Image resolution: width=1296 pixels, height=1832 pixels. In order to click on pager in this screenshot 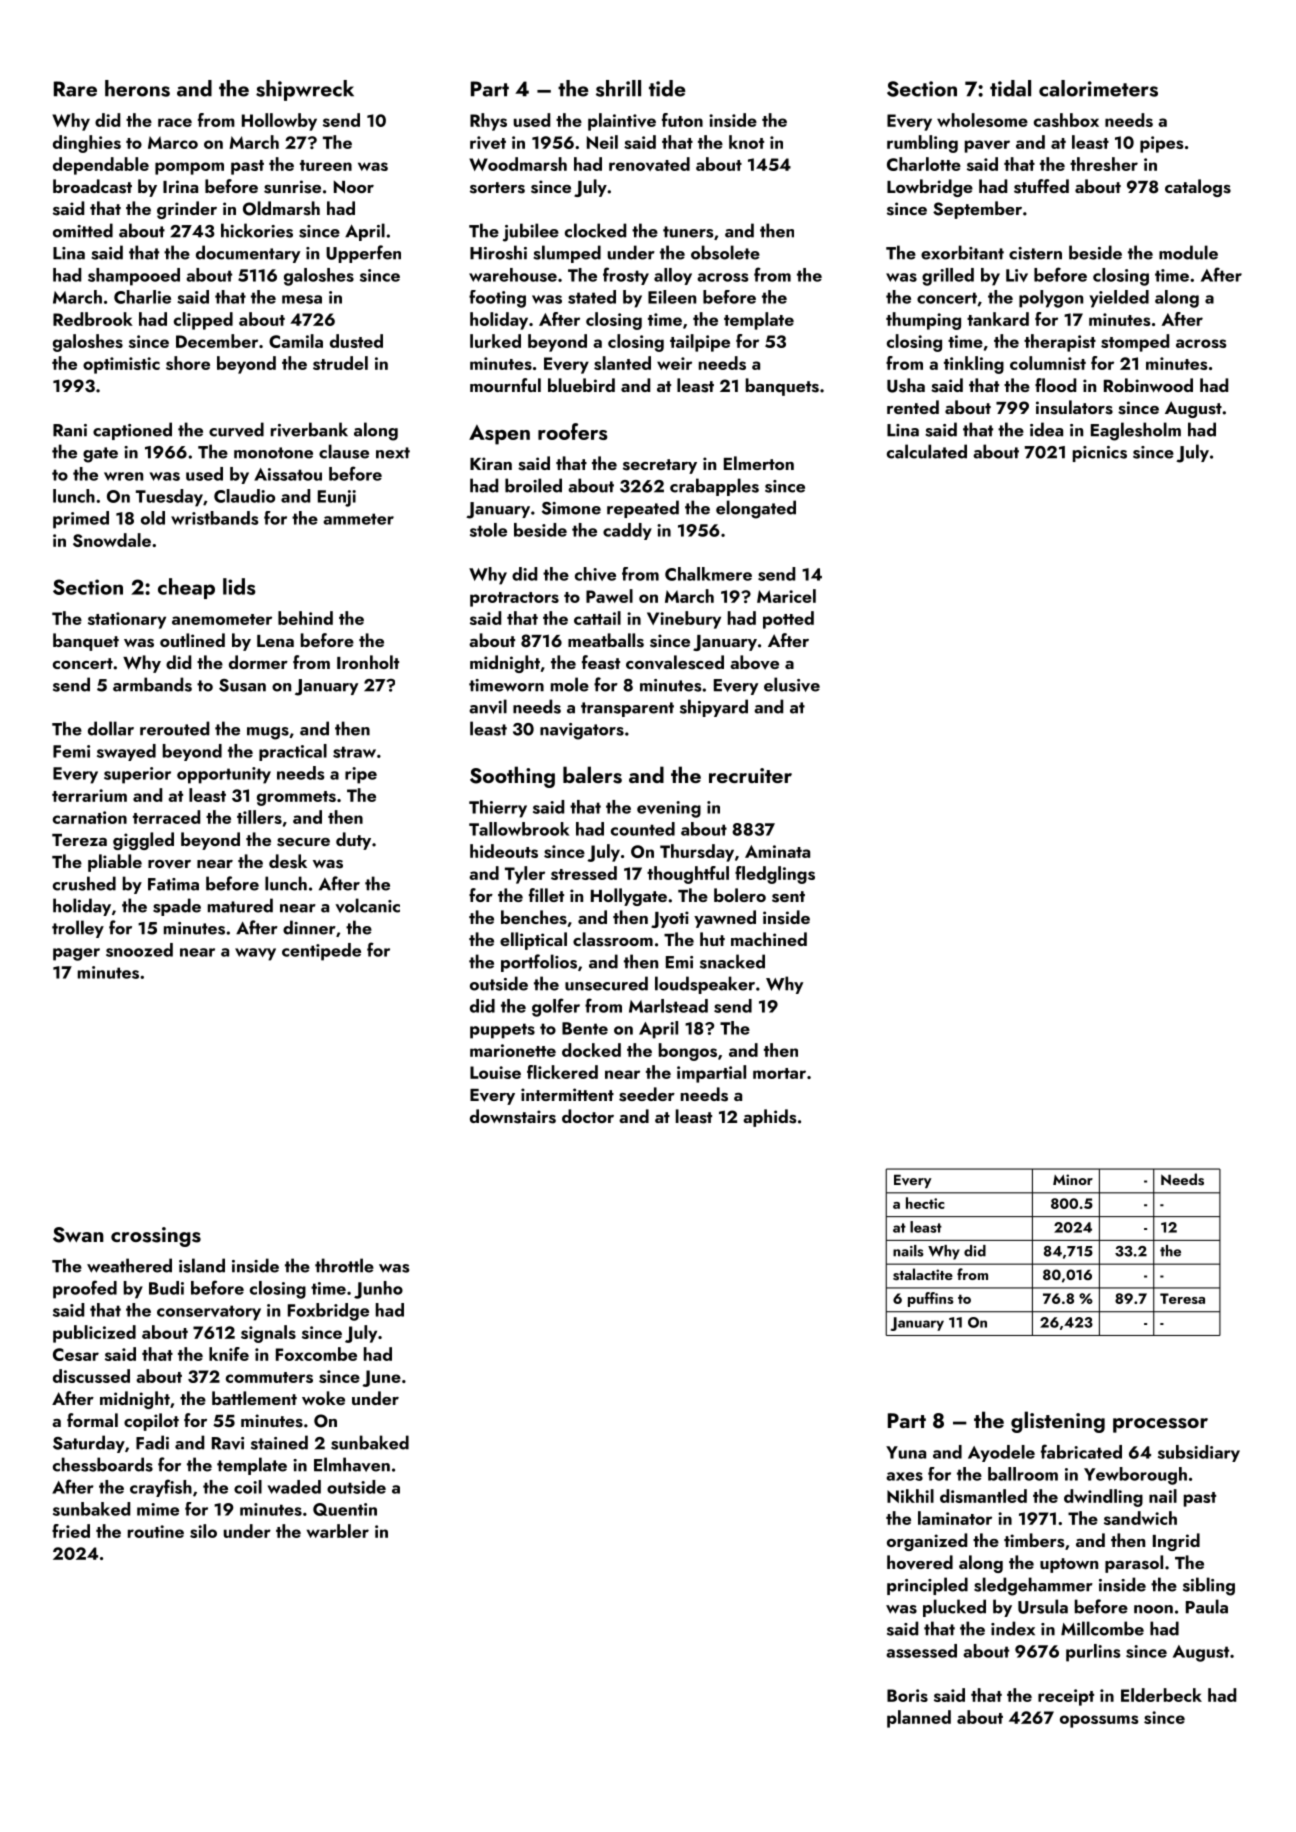, I will do `click(76, 954)`.
